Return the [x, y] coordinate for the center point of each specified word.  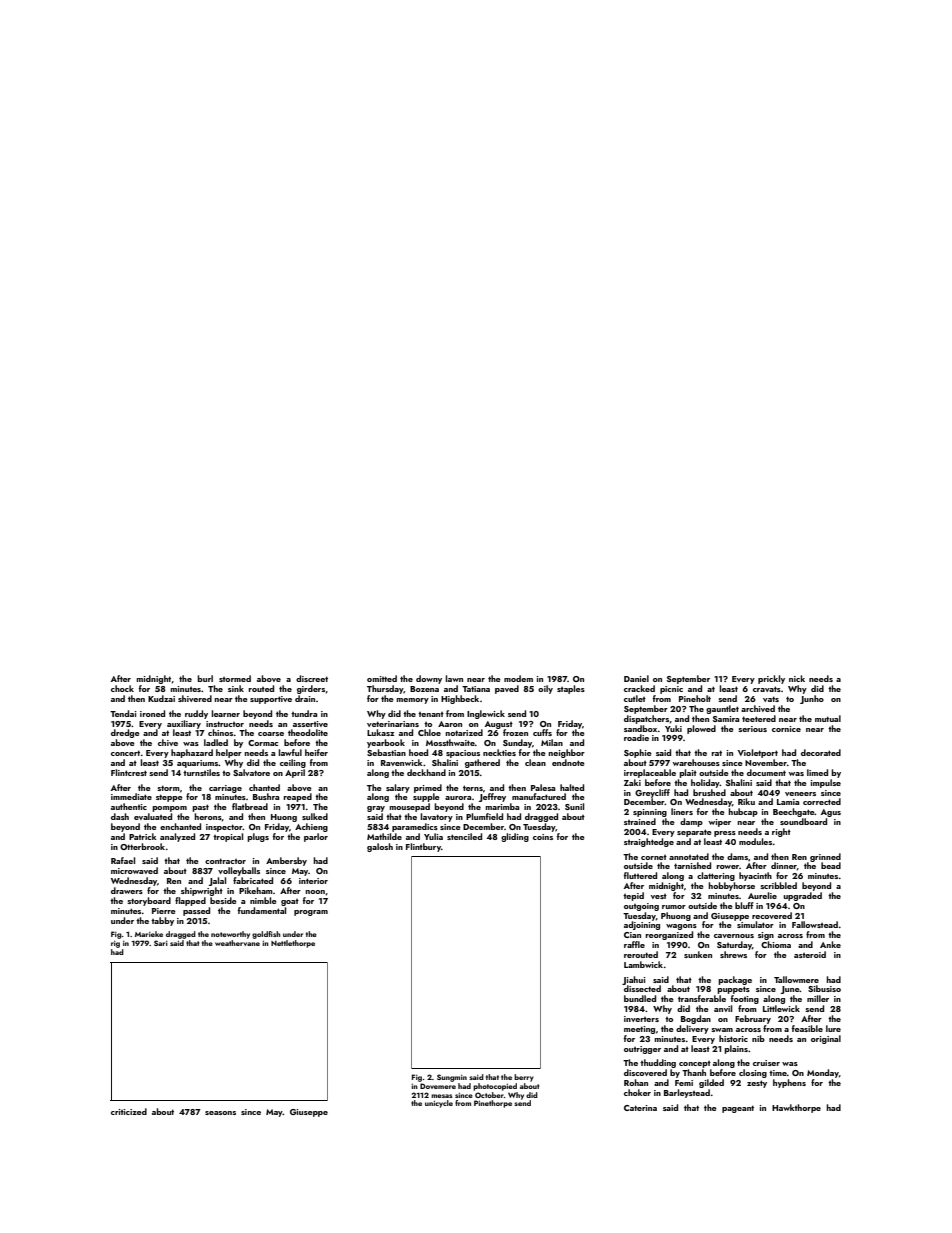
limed [817, 772]
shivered [195, 698]
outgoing [641, 907]
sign [766, 936]
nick [797, 678]
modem [518, 678]
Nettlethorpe [293, 944]
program [311, 913]
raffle [634, 944]
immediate [131, 796]
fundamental [261, 910]
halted [572, 787]
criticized [129, 1111]
